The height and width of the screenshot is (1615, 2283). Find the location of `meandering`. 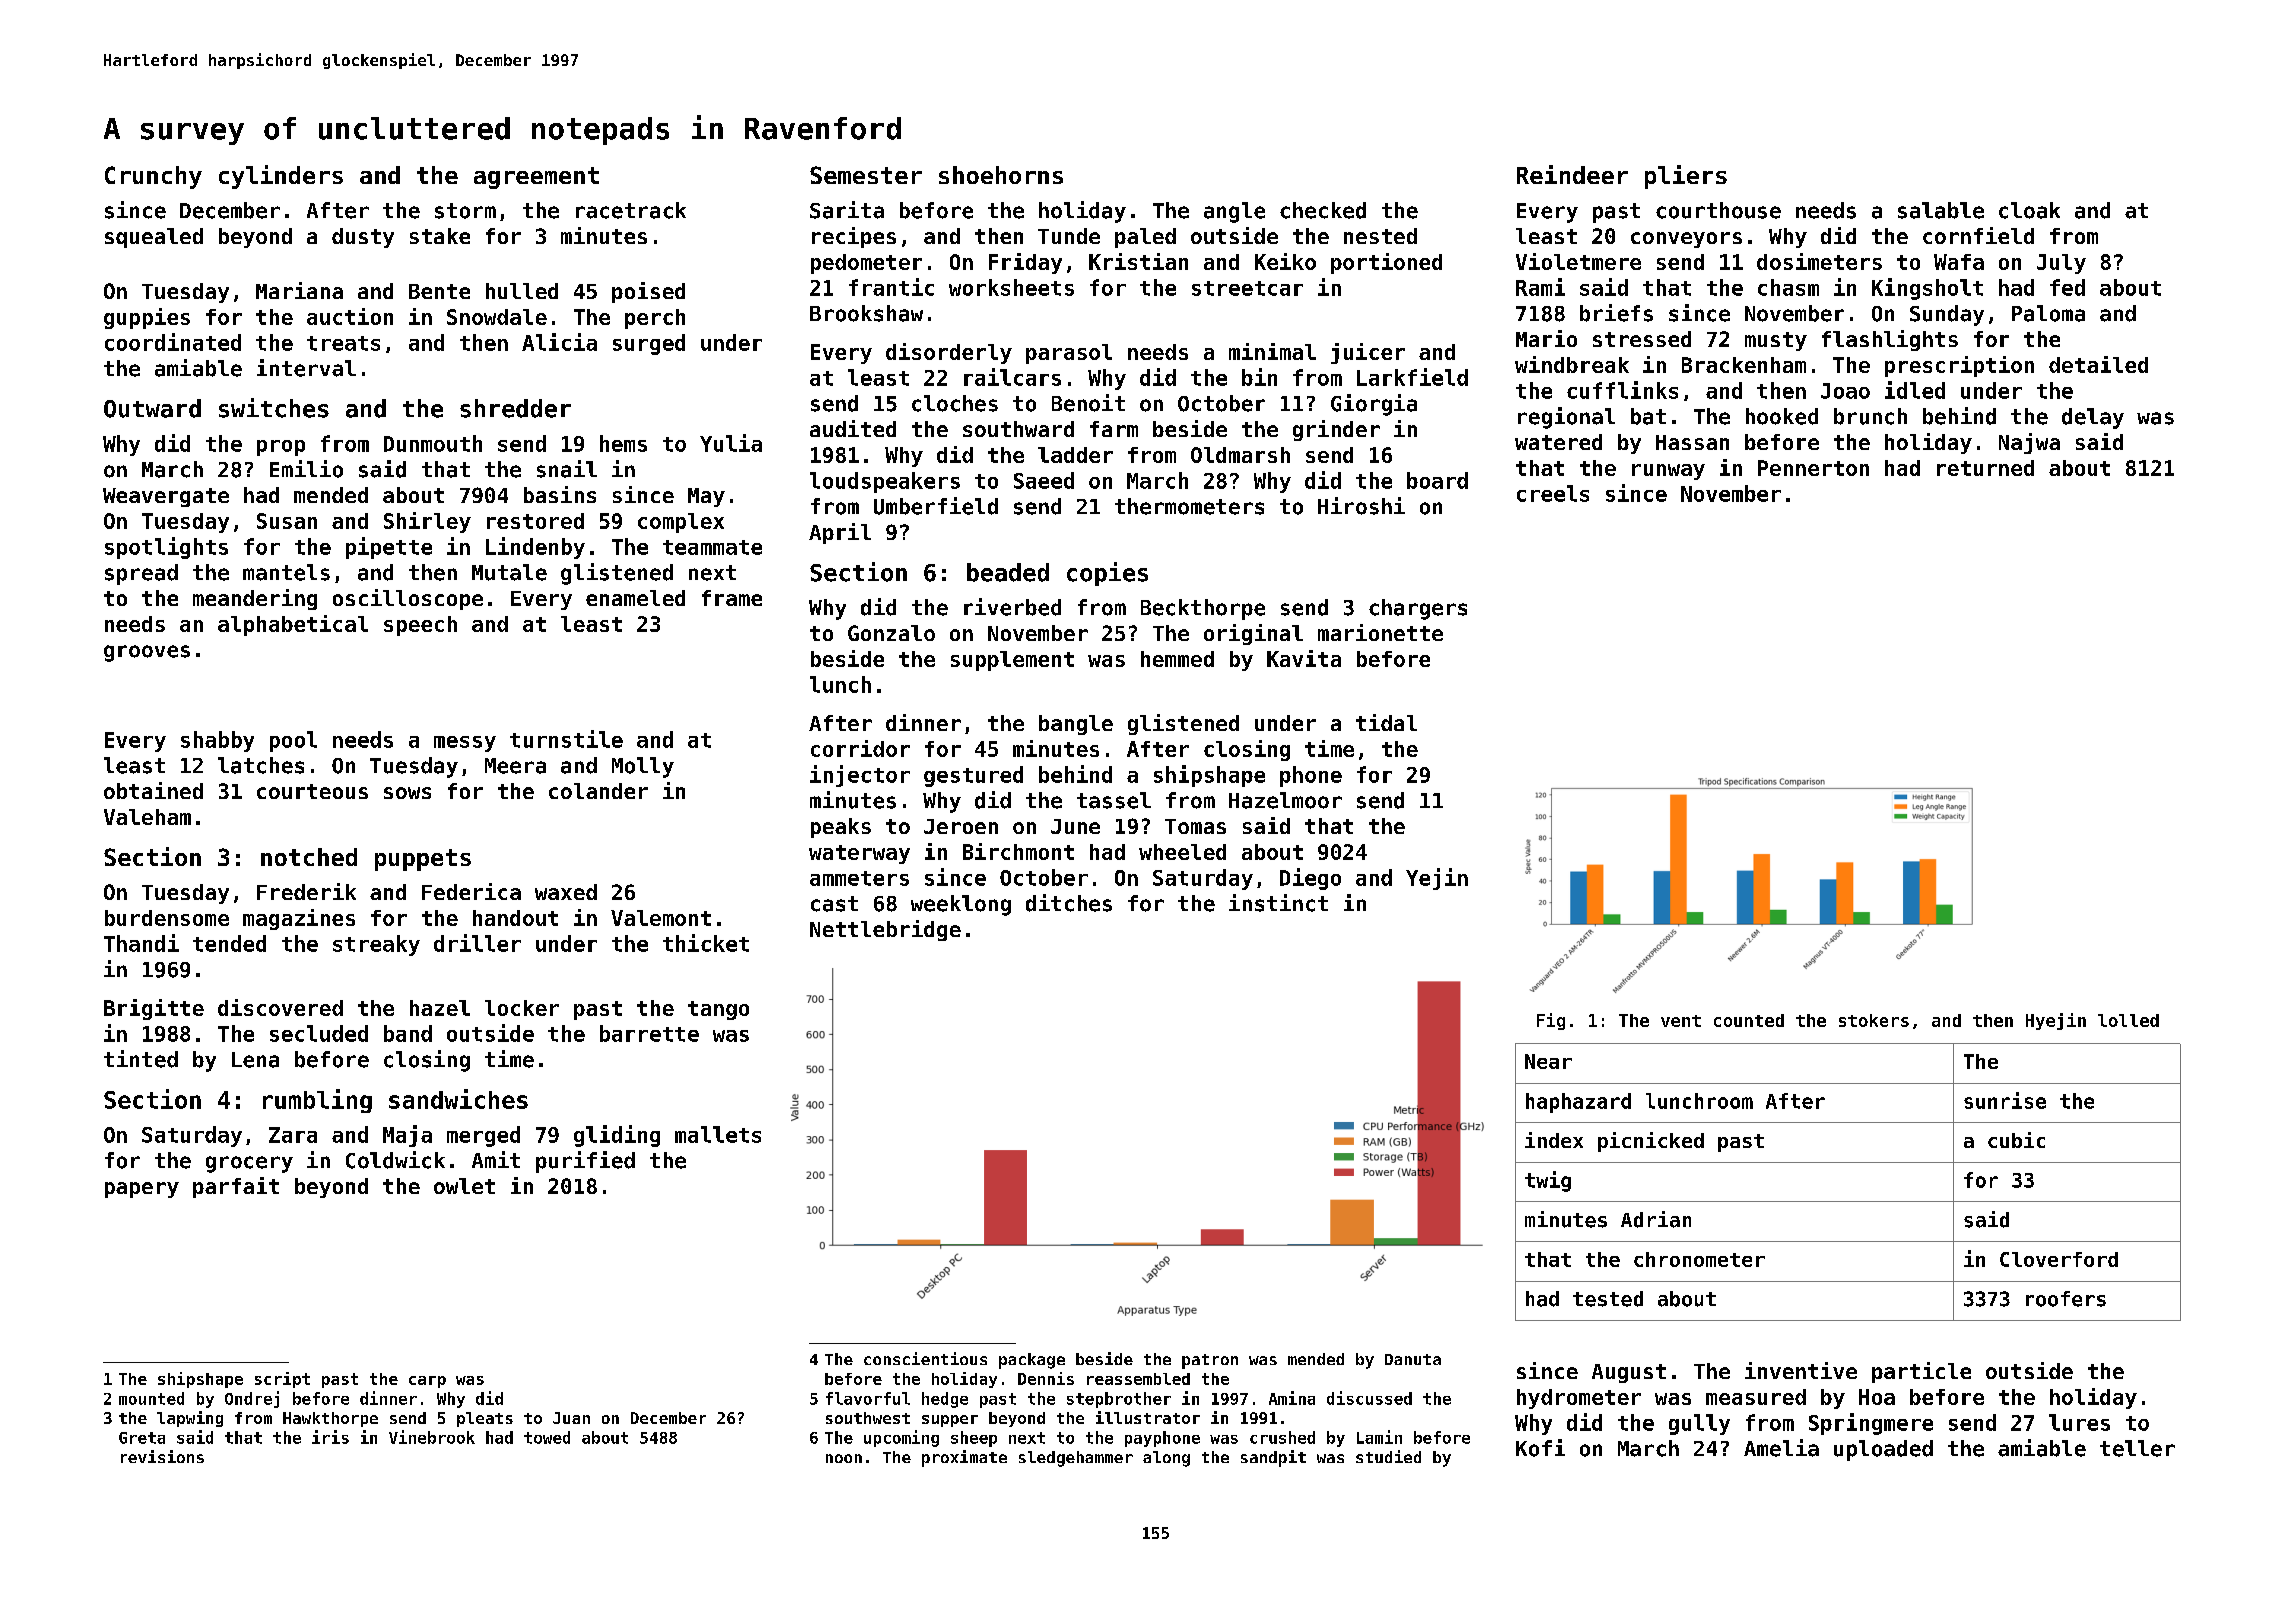

meandering is located at coordinates (255, 599).
